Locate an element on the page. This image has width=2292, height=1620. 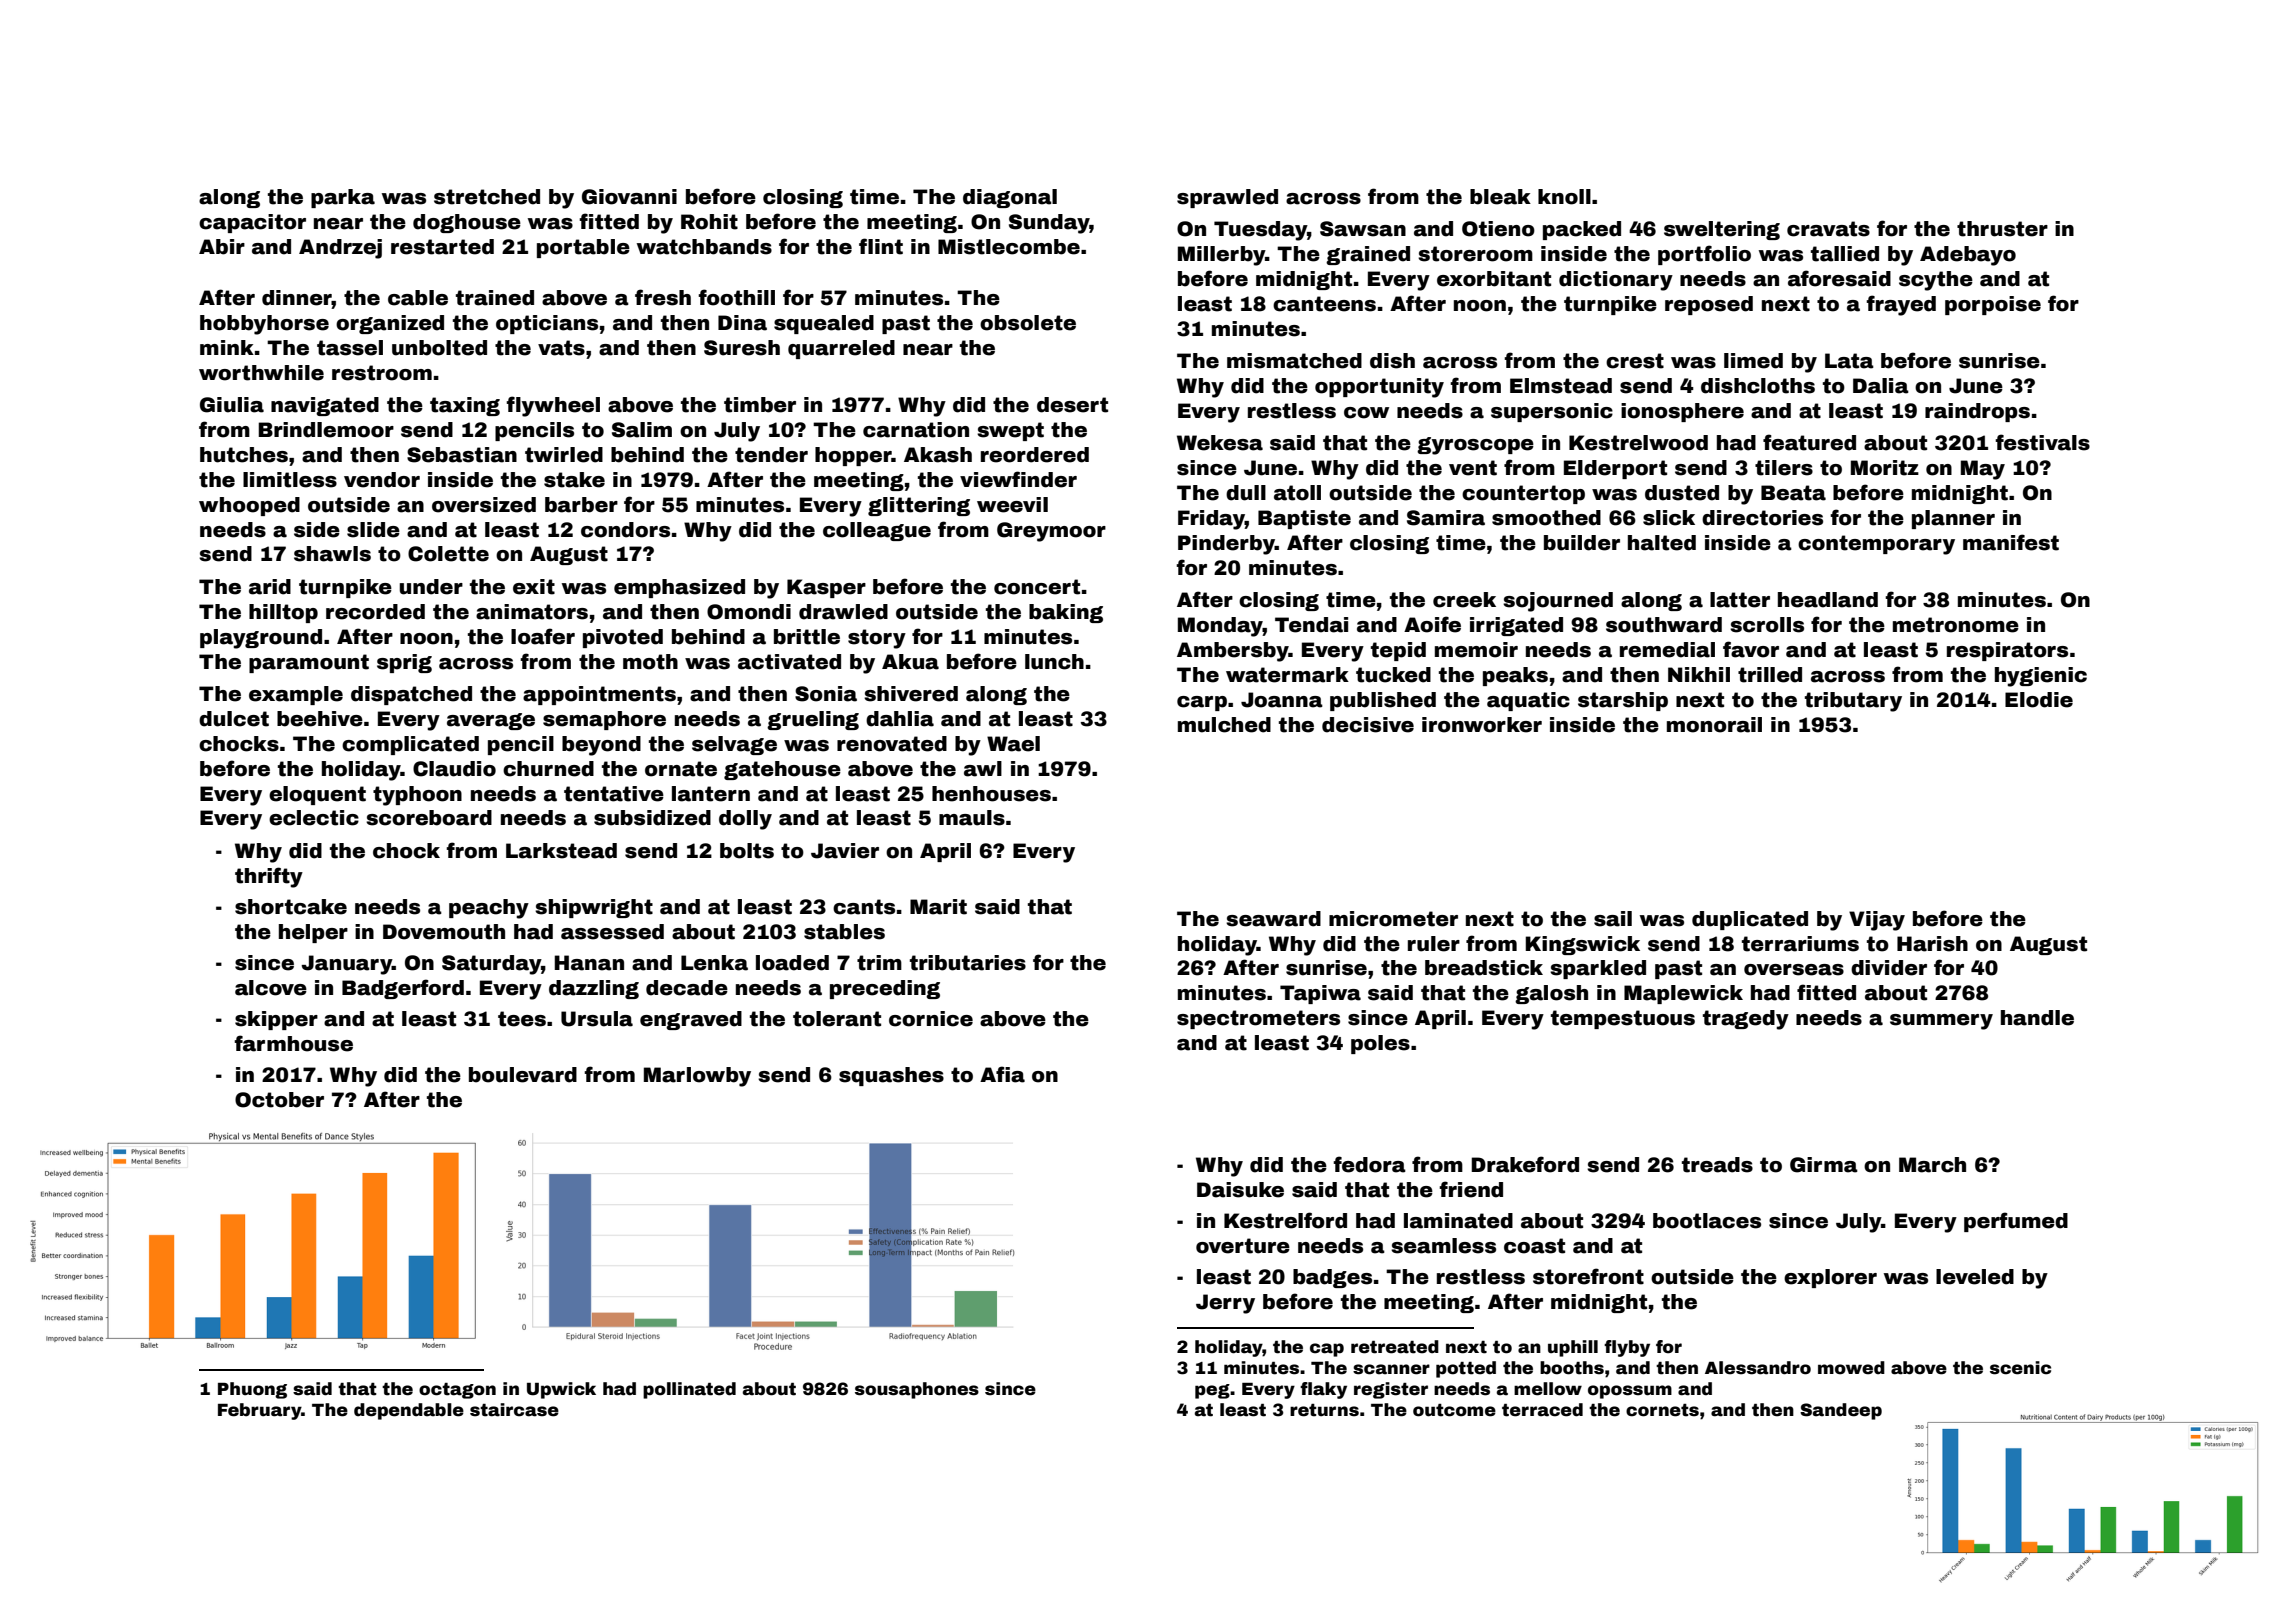
Vijay is located at coordinates (1877, 921).
